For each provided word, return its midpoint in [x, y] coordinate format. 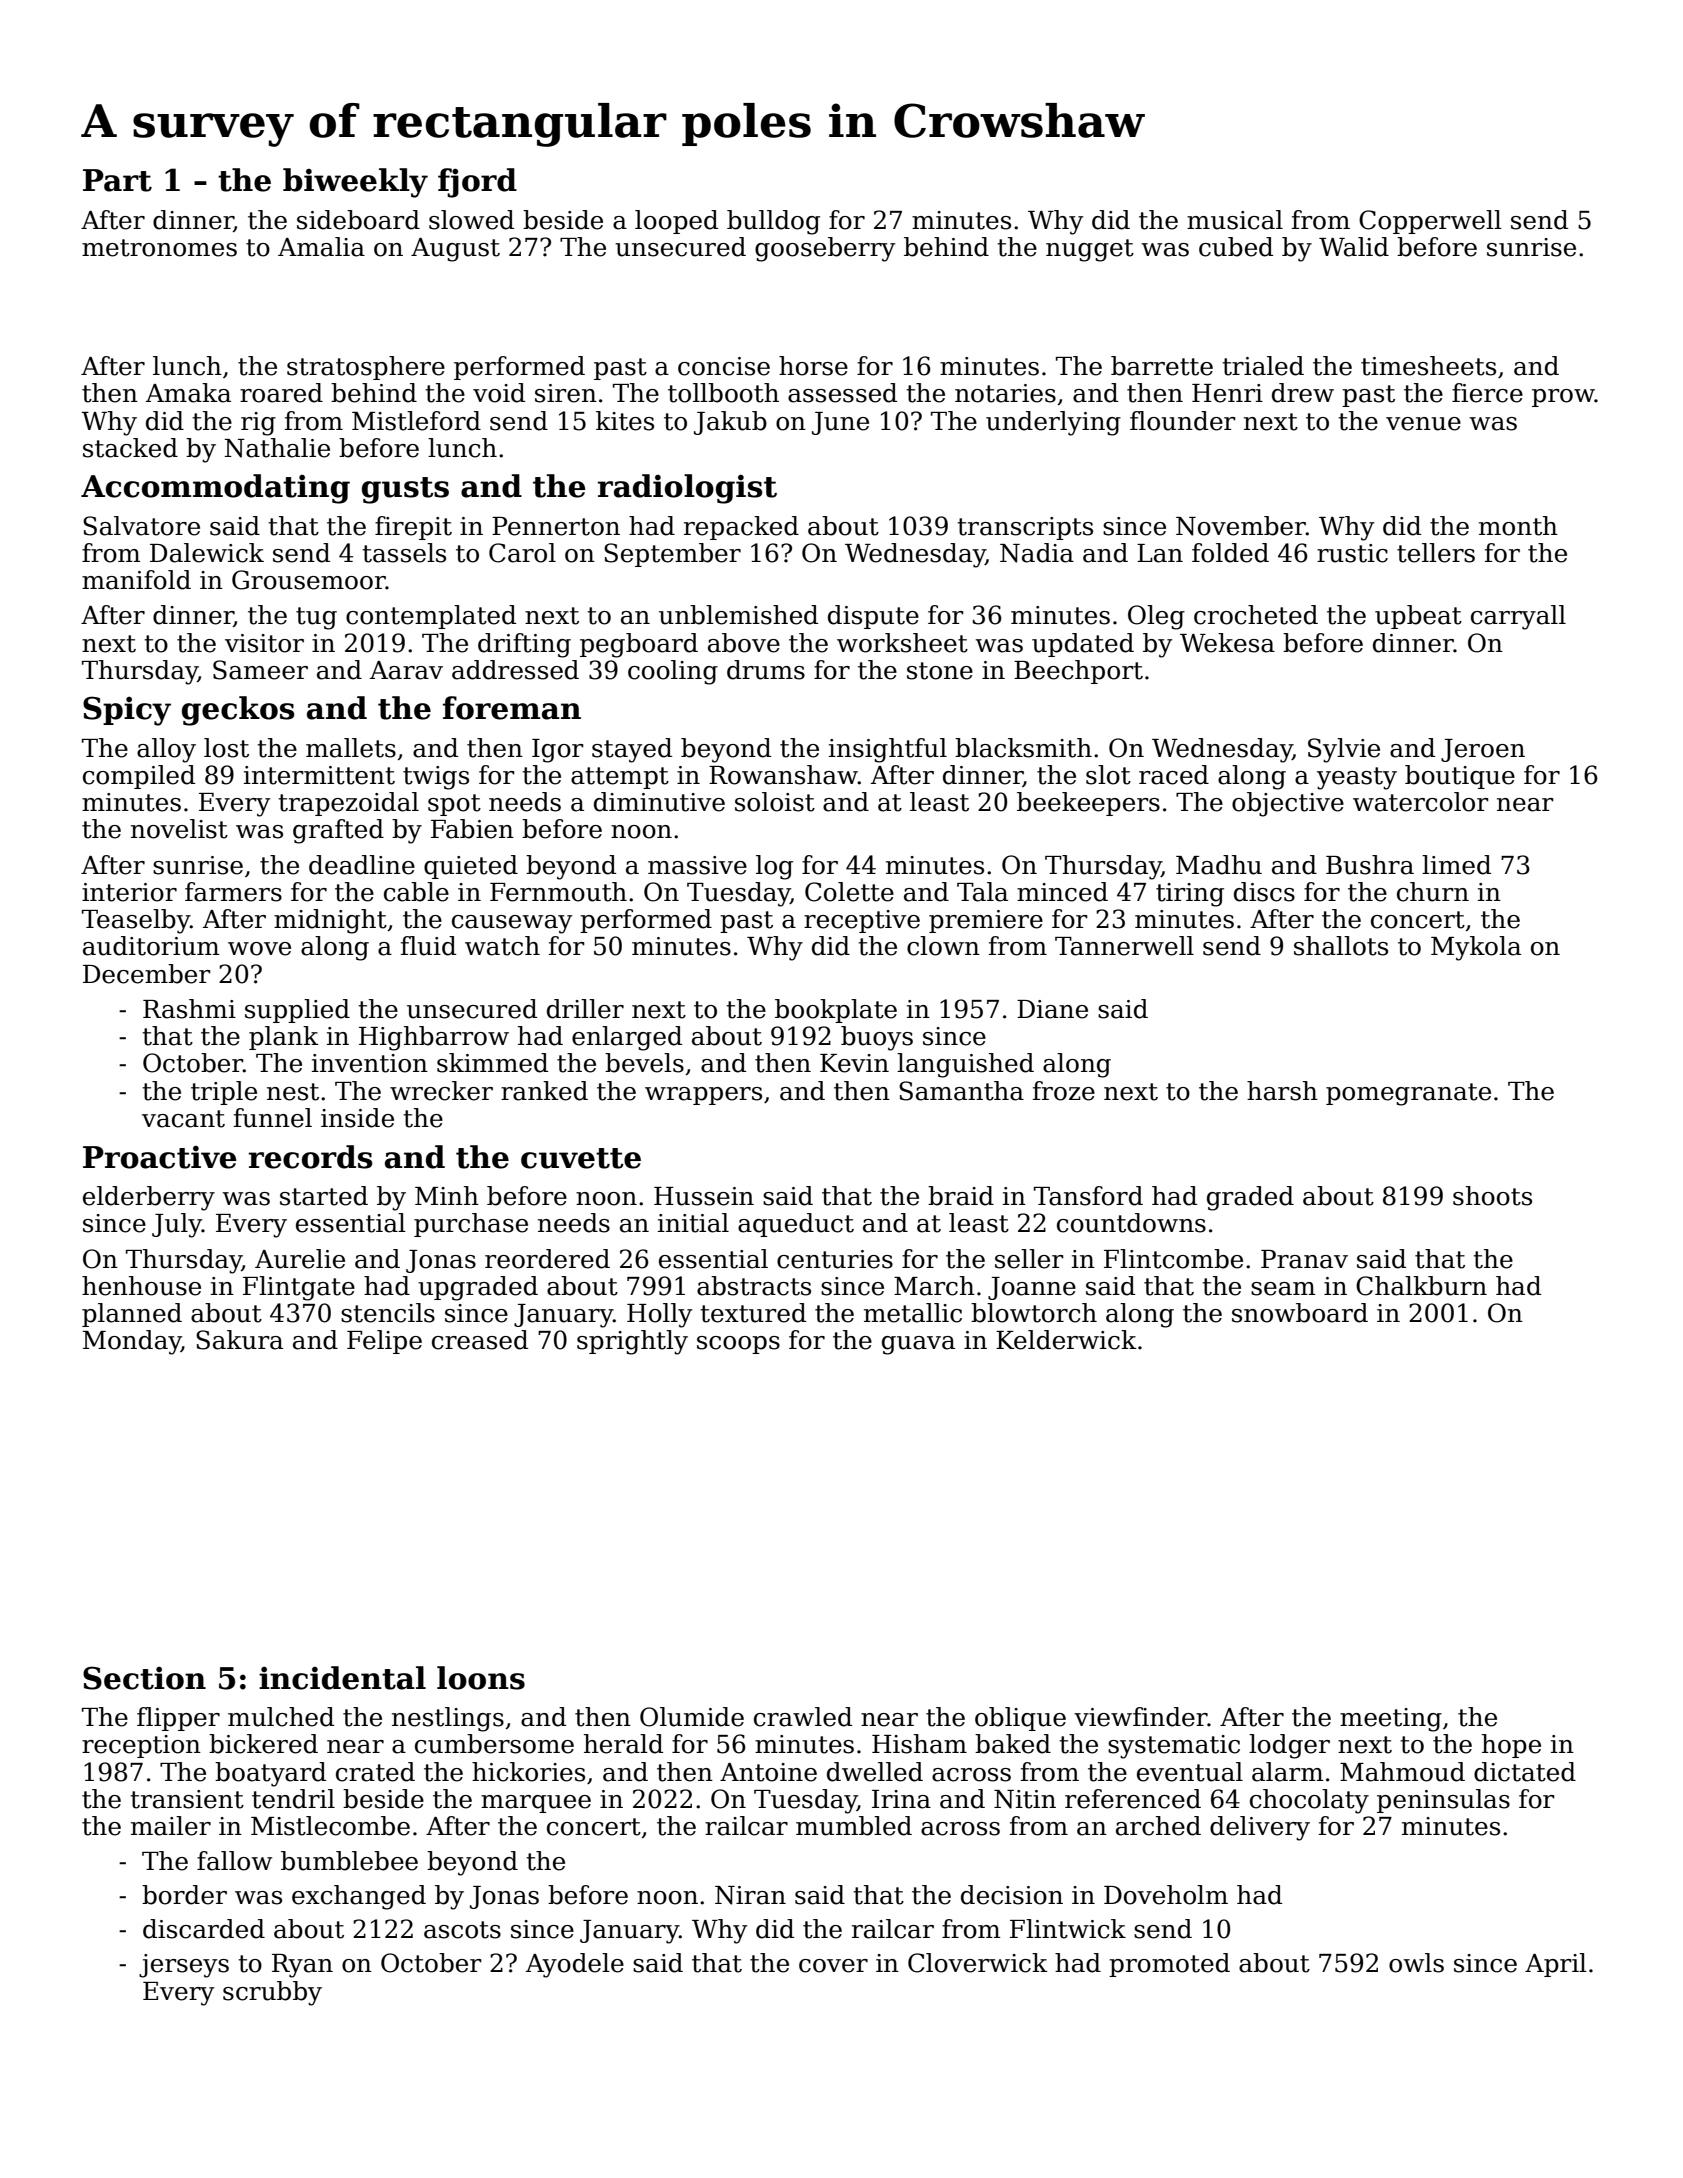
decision [1012, 1895]
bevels [644, 1063]
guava [918, 1345]
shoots [1492, 1196]
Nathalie [277, 448]
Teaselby [136, 921]
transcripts [1025, 528]
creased [480, 1340]
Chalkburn [1421, 1286]
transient [187, 1799]
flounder [1183, 421]
